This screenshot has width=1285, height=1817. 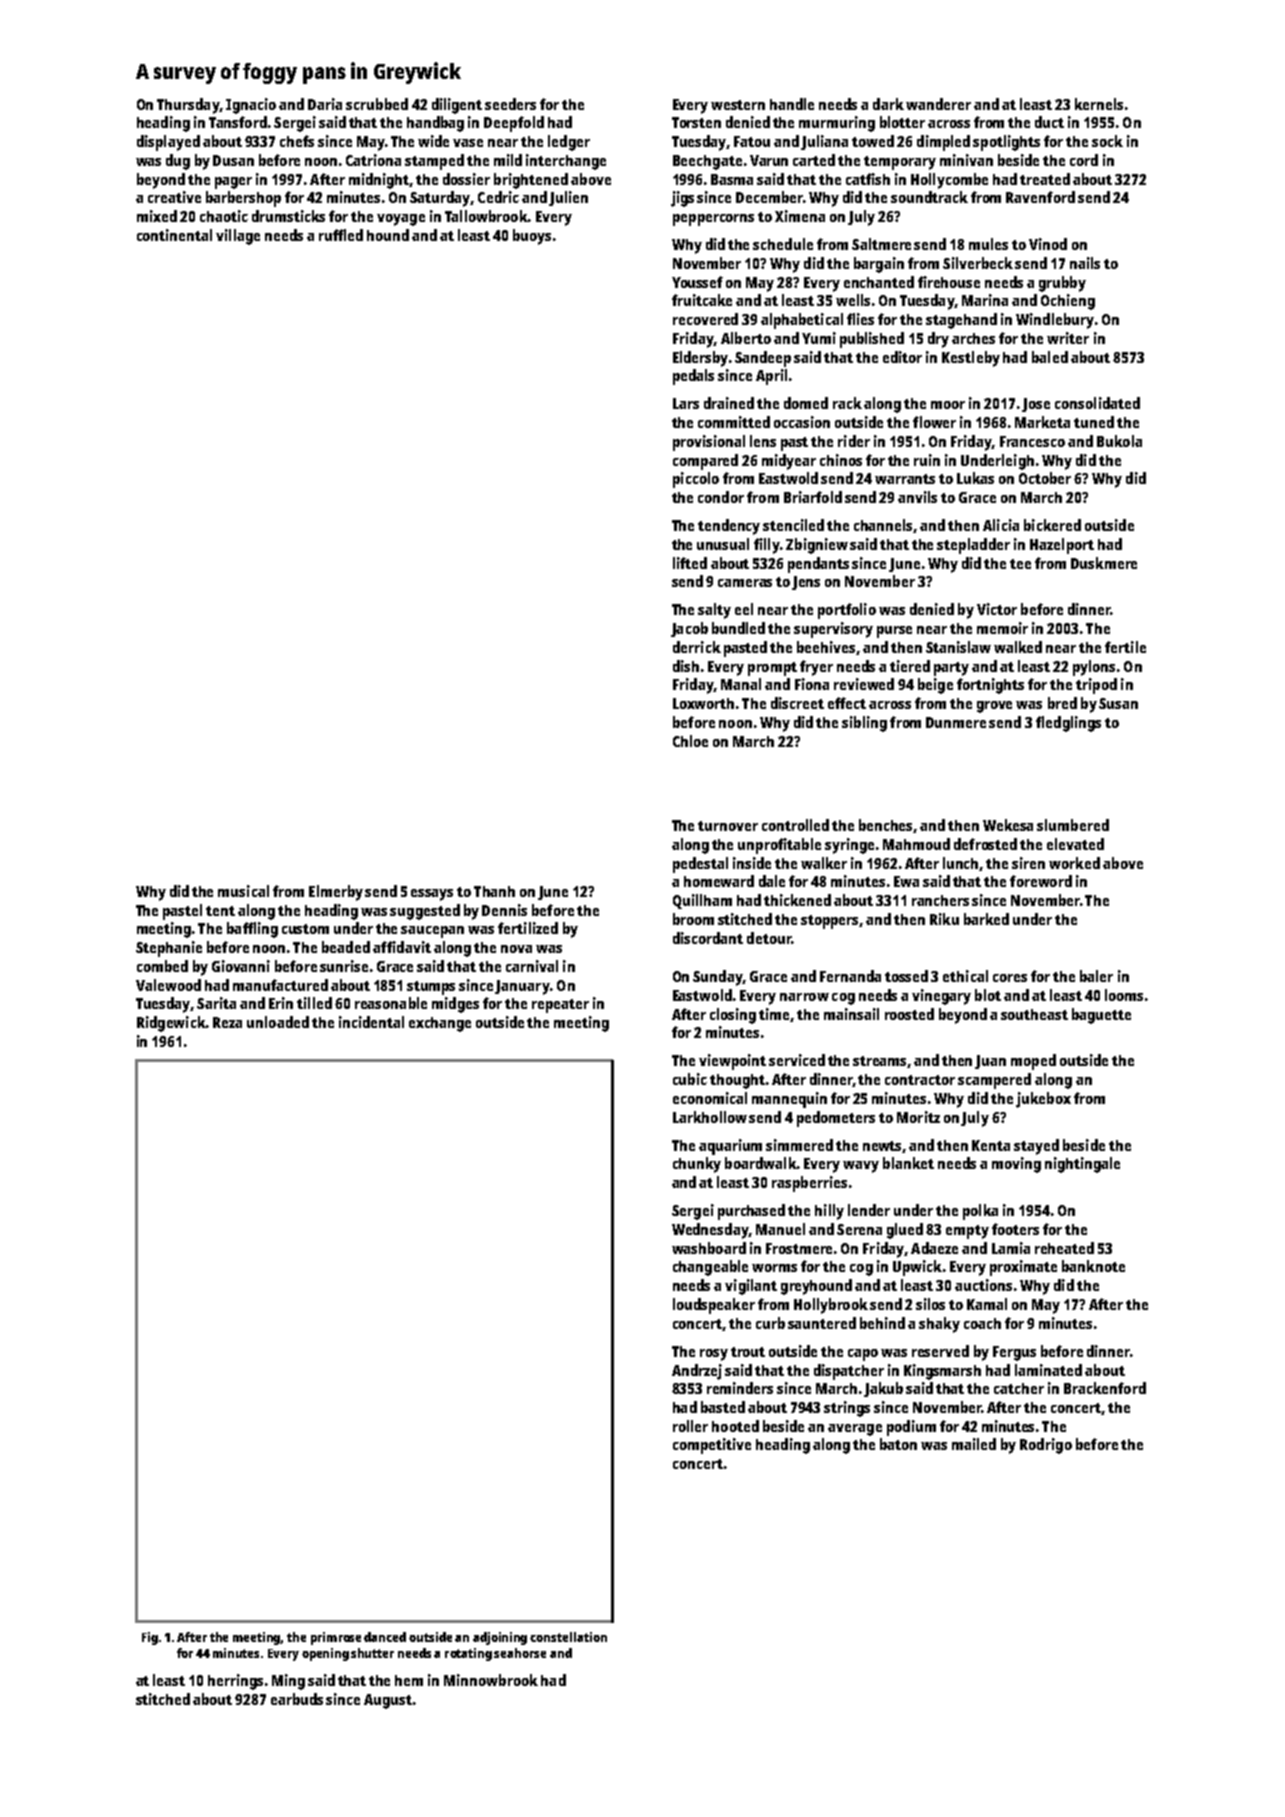 What do you see at coordinates (243, 891) in the screenshot?
I see `musical` at bounding box center [243, 891].
